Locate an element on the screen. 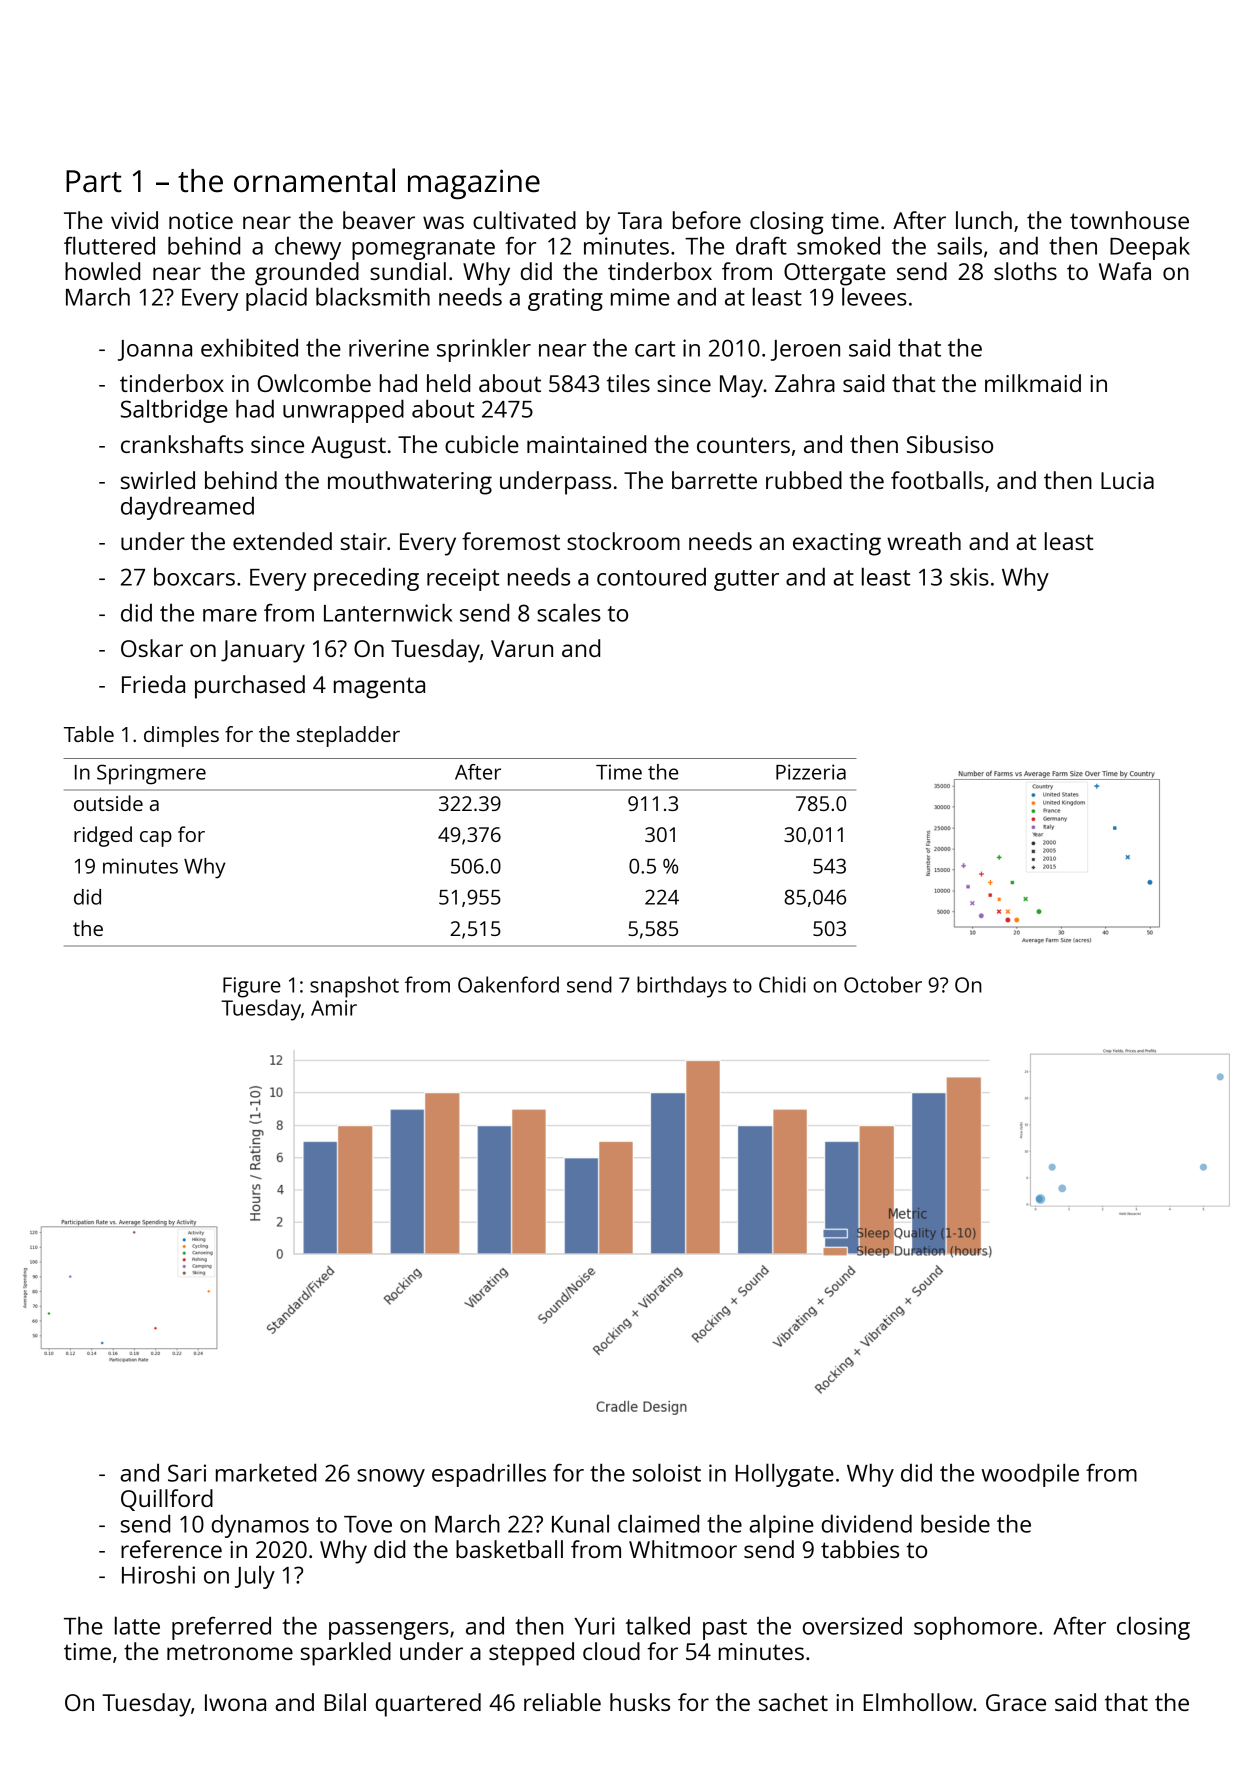  Pizzeria is located at coordinates (811, 772).
